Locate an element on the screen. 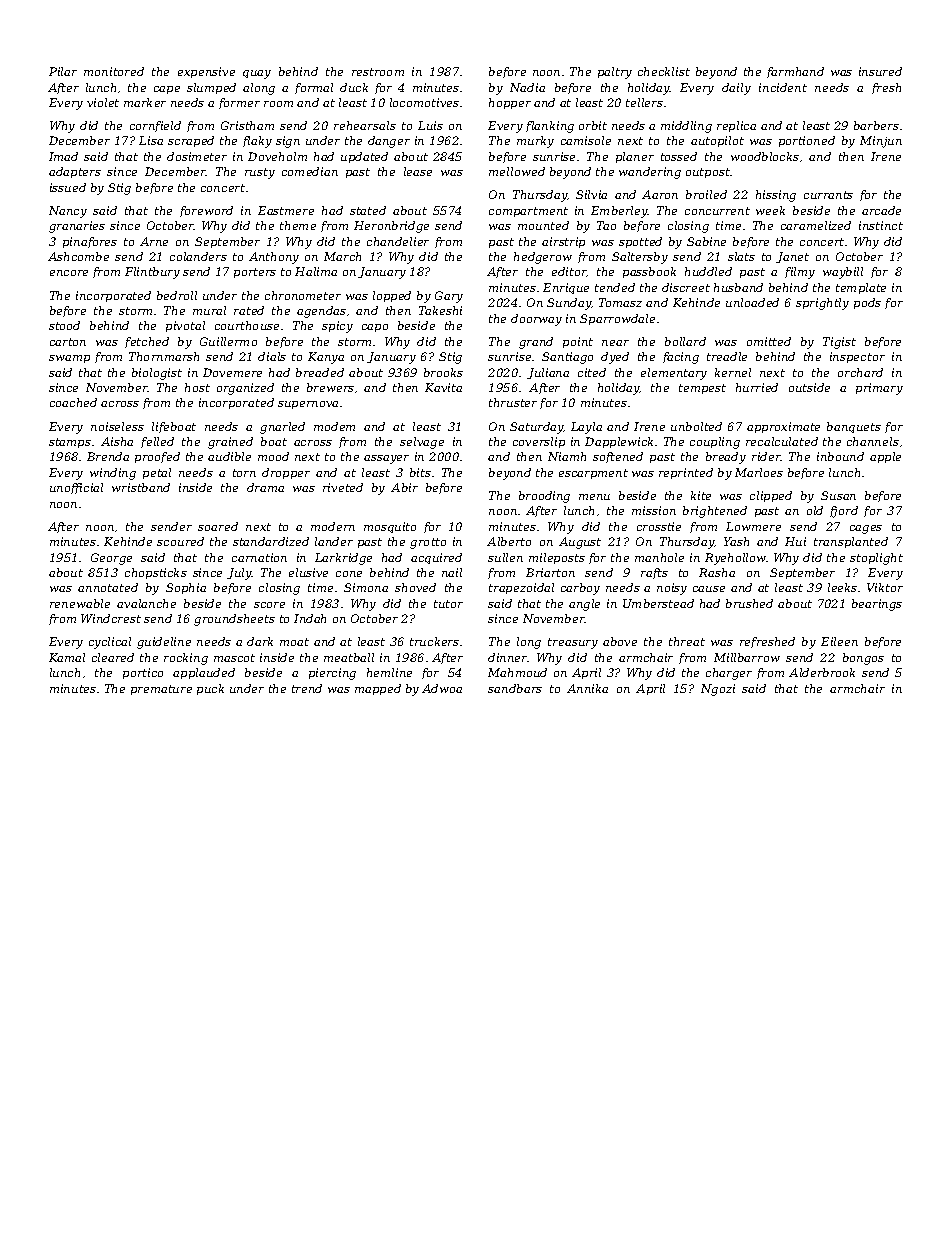 The width and height of the screenshot is (952, 1233). mosquito is located at coordinates (390, 527).
